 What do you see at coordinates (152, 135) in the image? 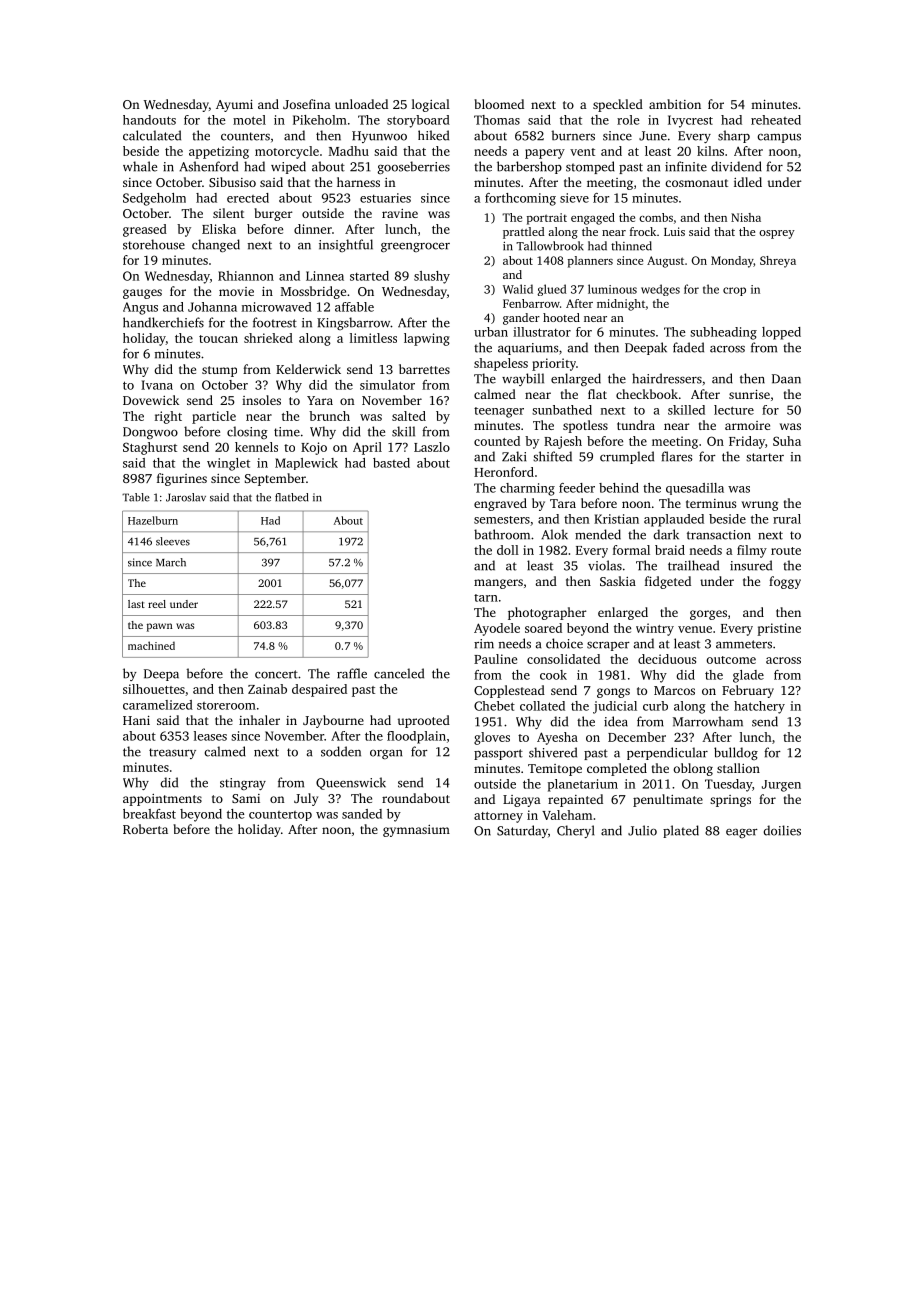
I see `calculated` at bounding box center [152, 135].
